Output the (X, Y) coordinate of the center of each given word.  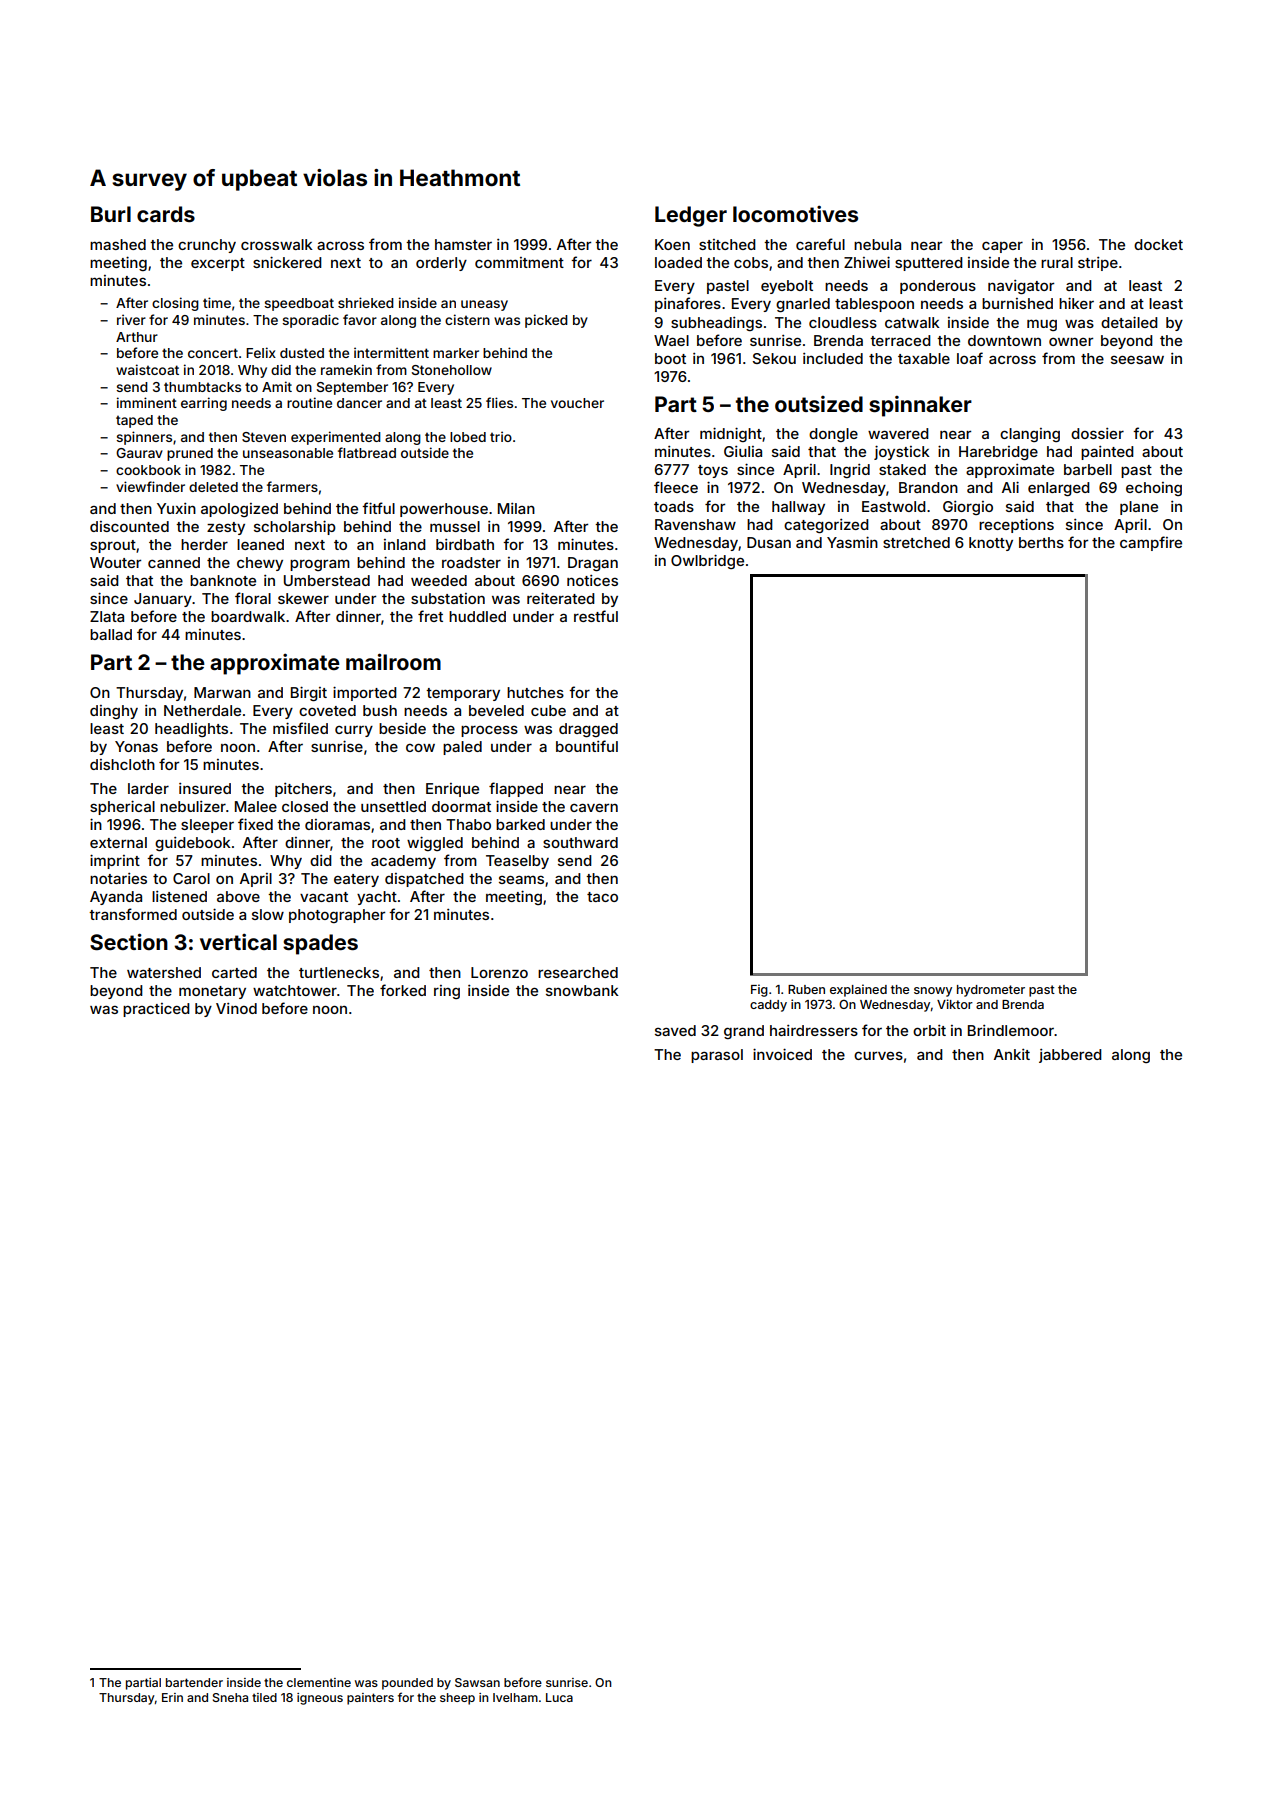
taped (134, 421)
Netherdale (202, 710)
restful (596, 616)
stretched (916, 542)
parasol (717, 1056)
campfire (1151, 543)
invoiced (782, 1054)
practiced (156, 1010)
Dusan (769, 542)
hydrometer (991, 991)
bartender (194, 1682)
